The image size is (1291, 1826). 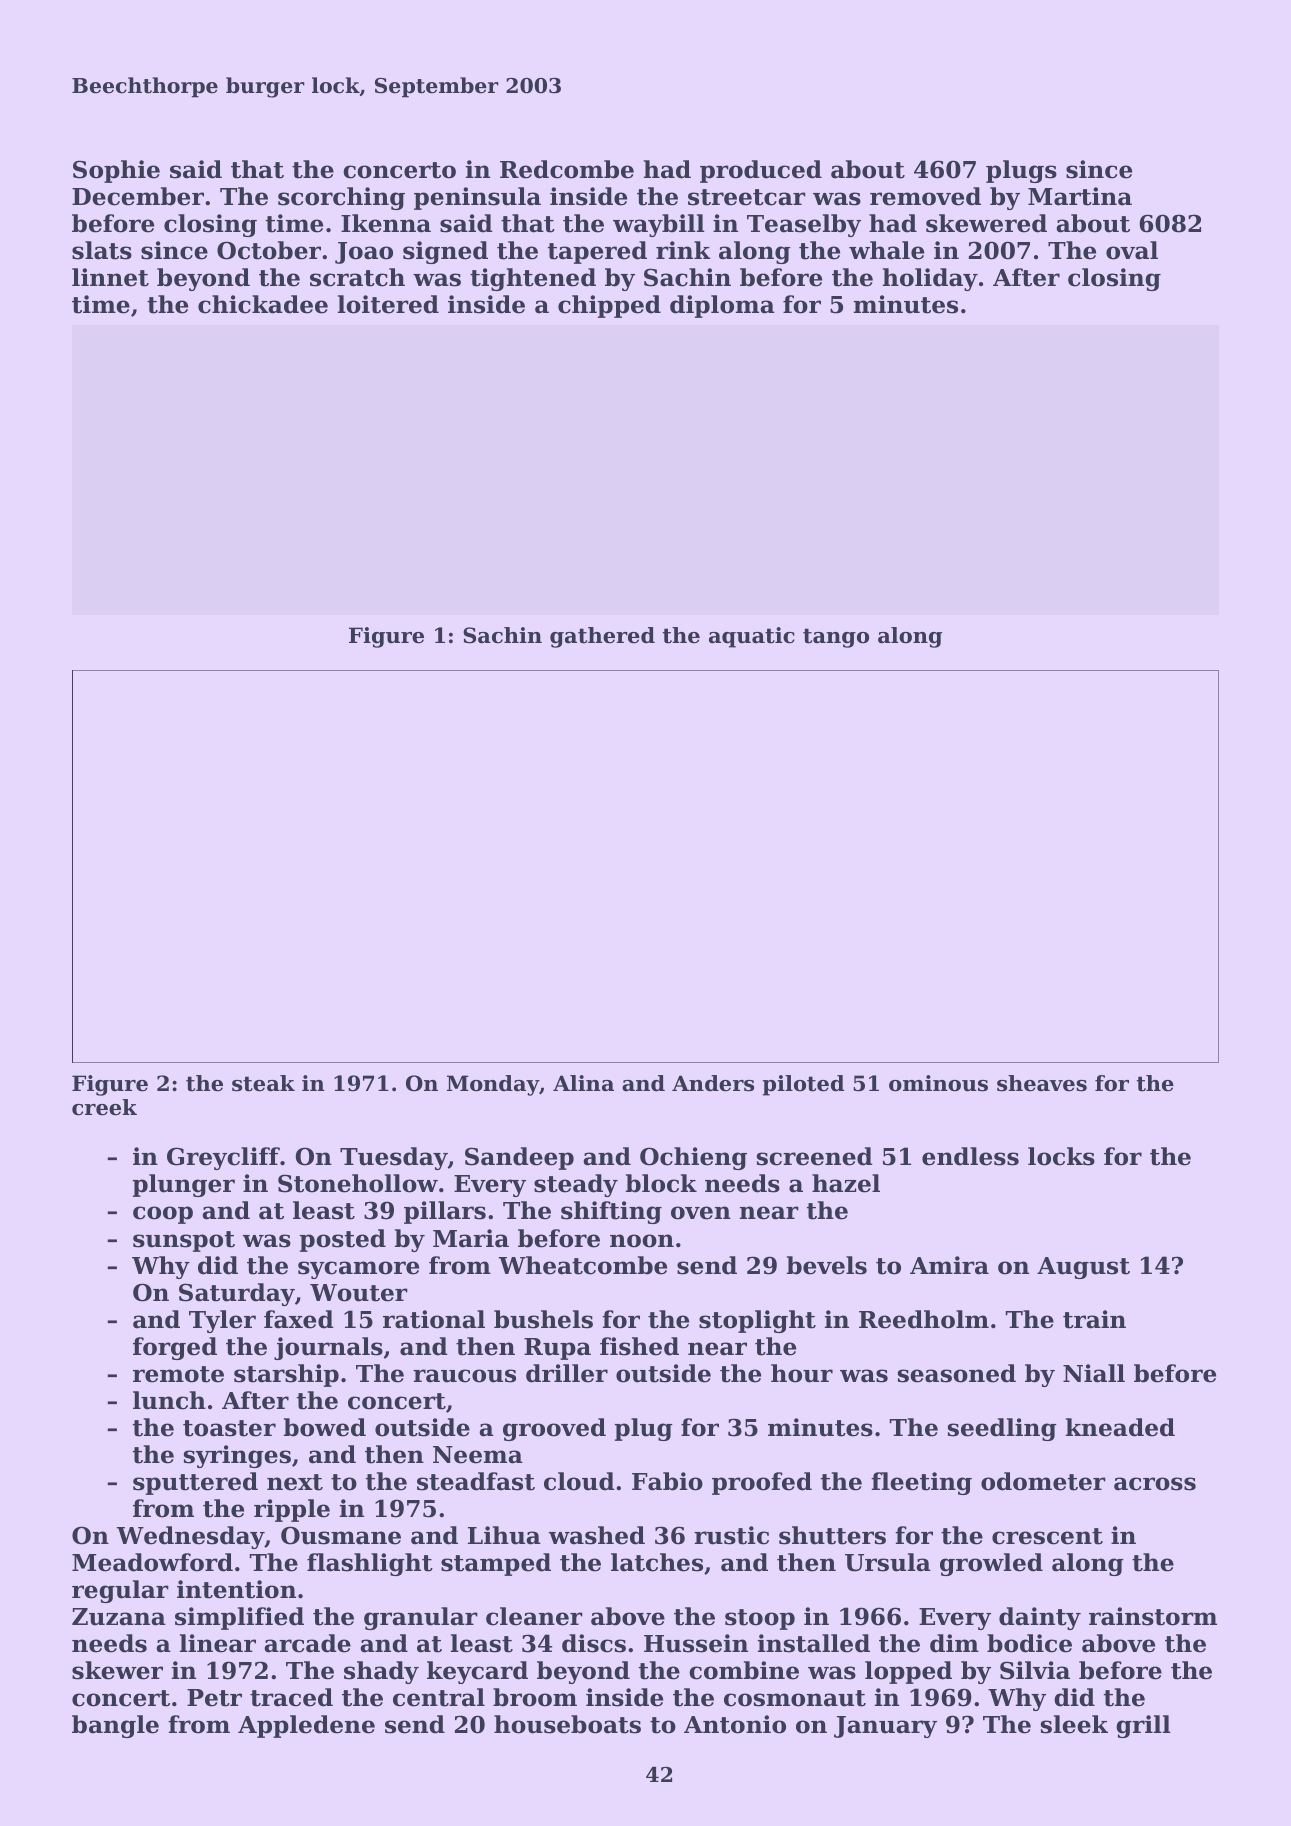 What do you see at coordinates (583, 1083) in the page?
I see `Alina` at bounding box center [583, 1083].
